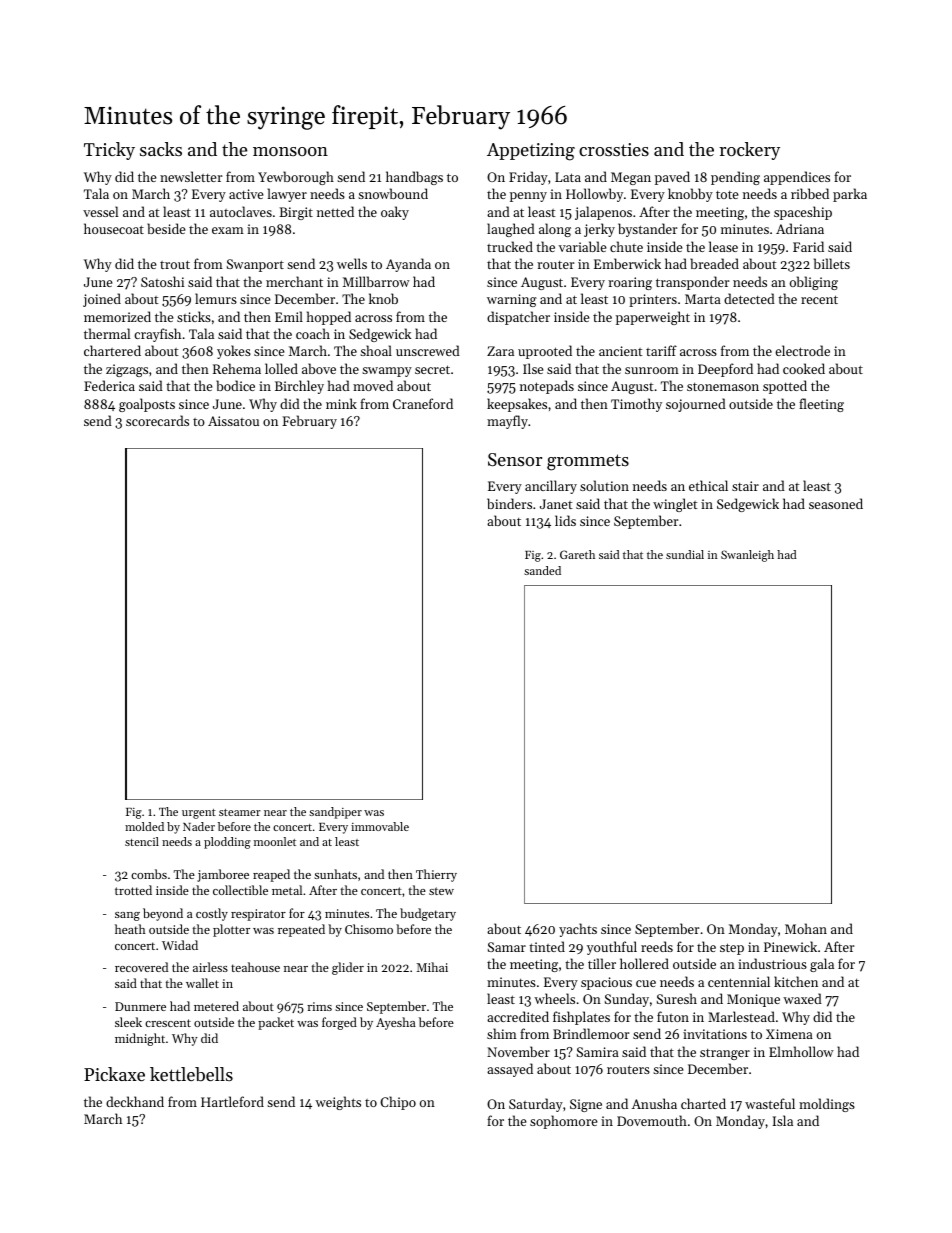  I want to click on parka, so click(850, 195).
